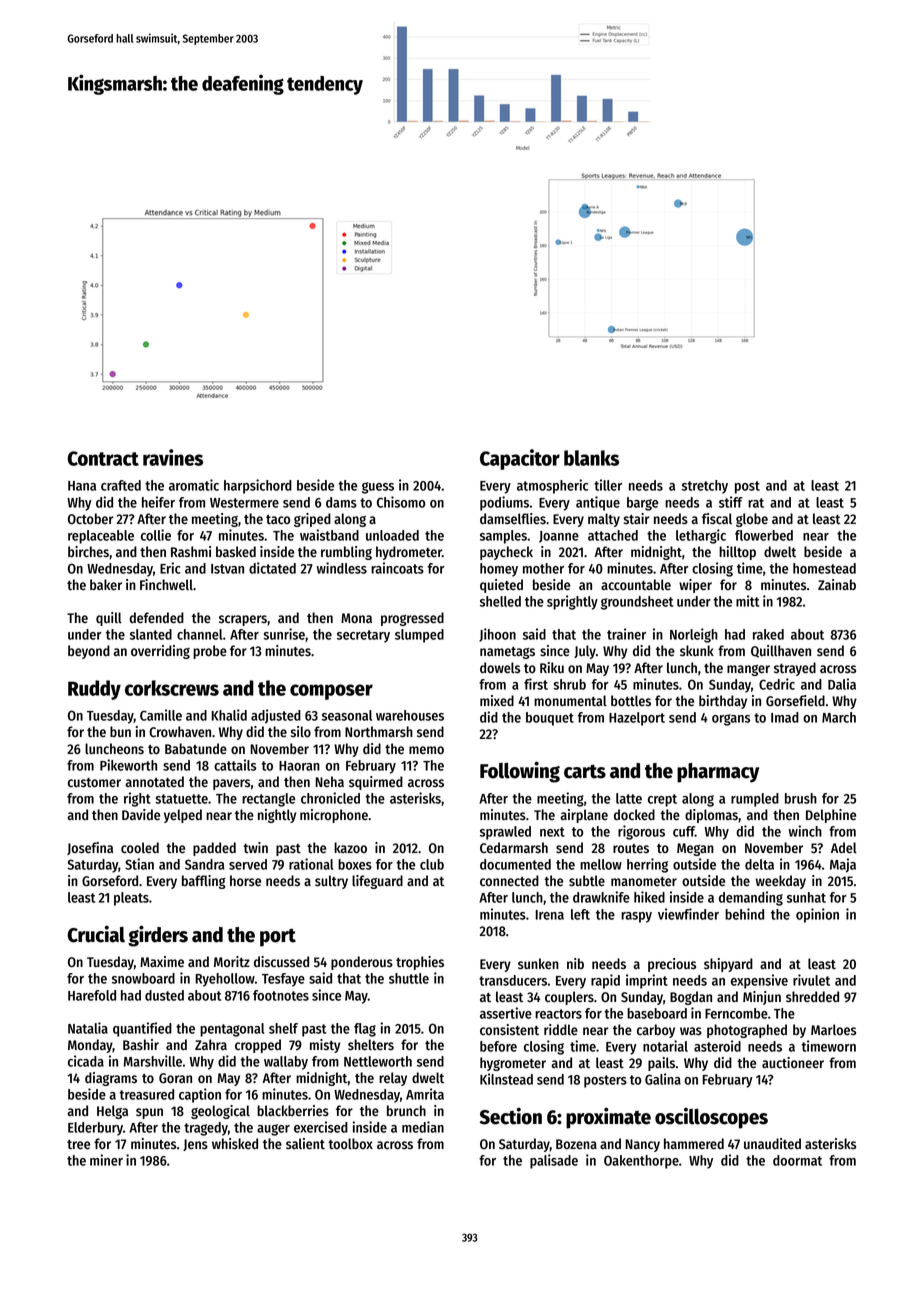  Describe the element at coordinates (284, 634) in the screenshot. I see `sunrise` at that location.
